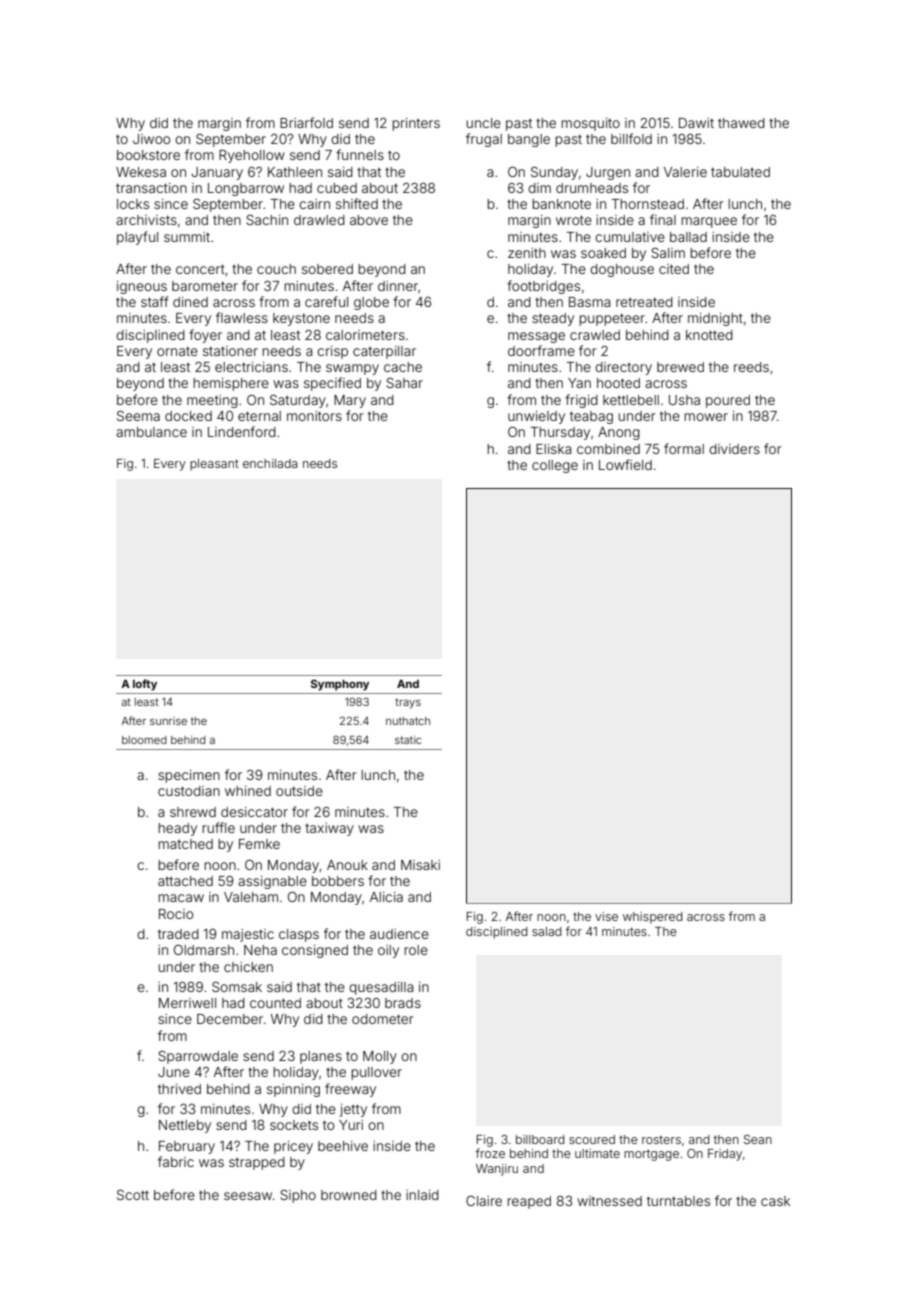 This screenshot has width=908, height=1316. I want to click on static, so click(408, 740).
